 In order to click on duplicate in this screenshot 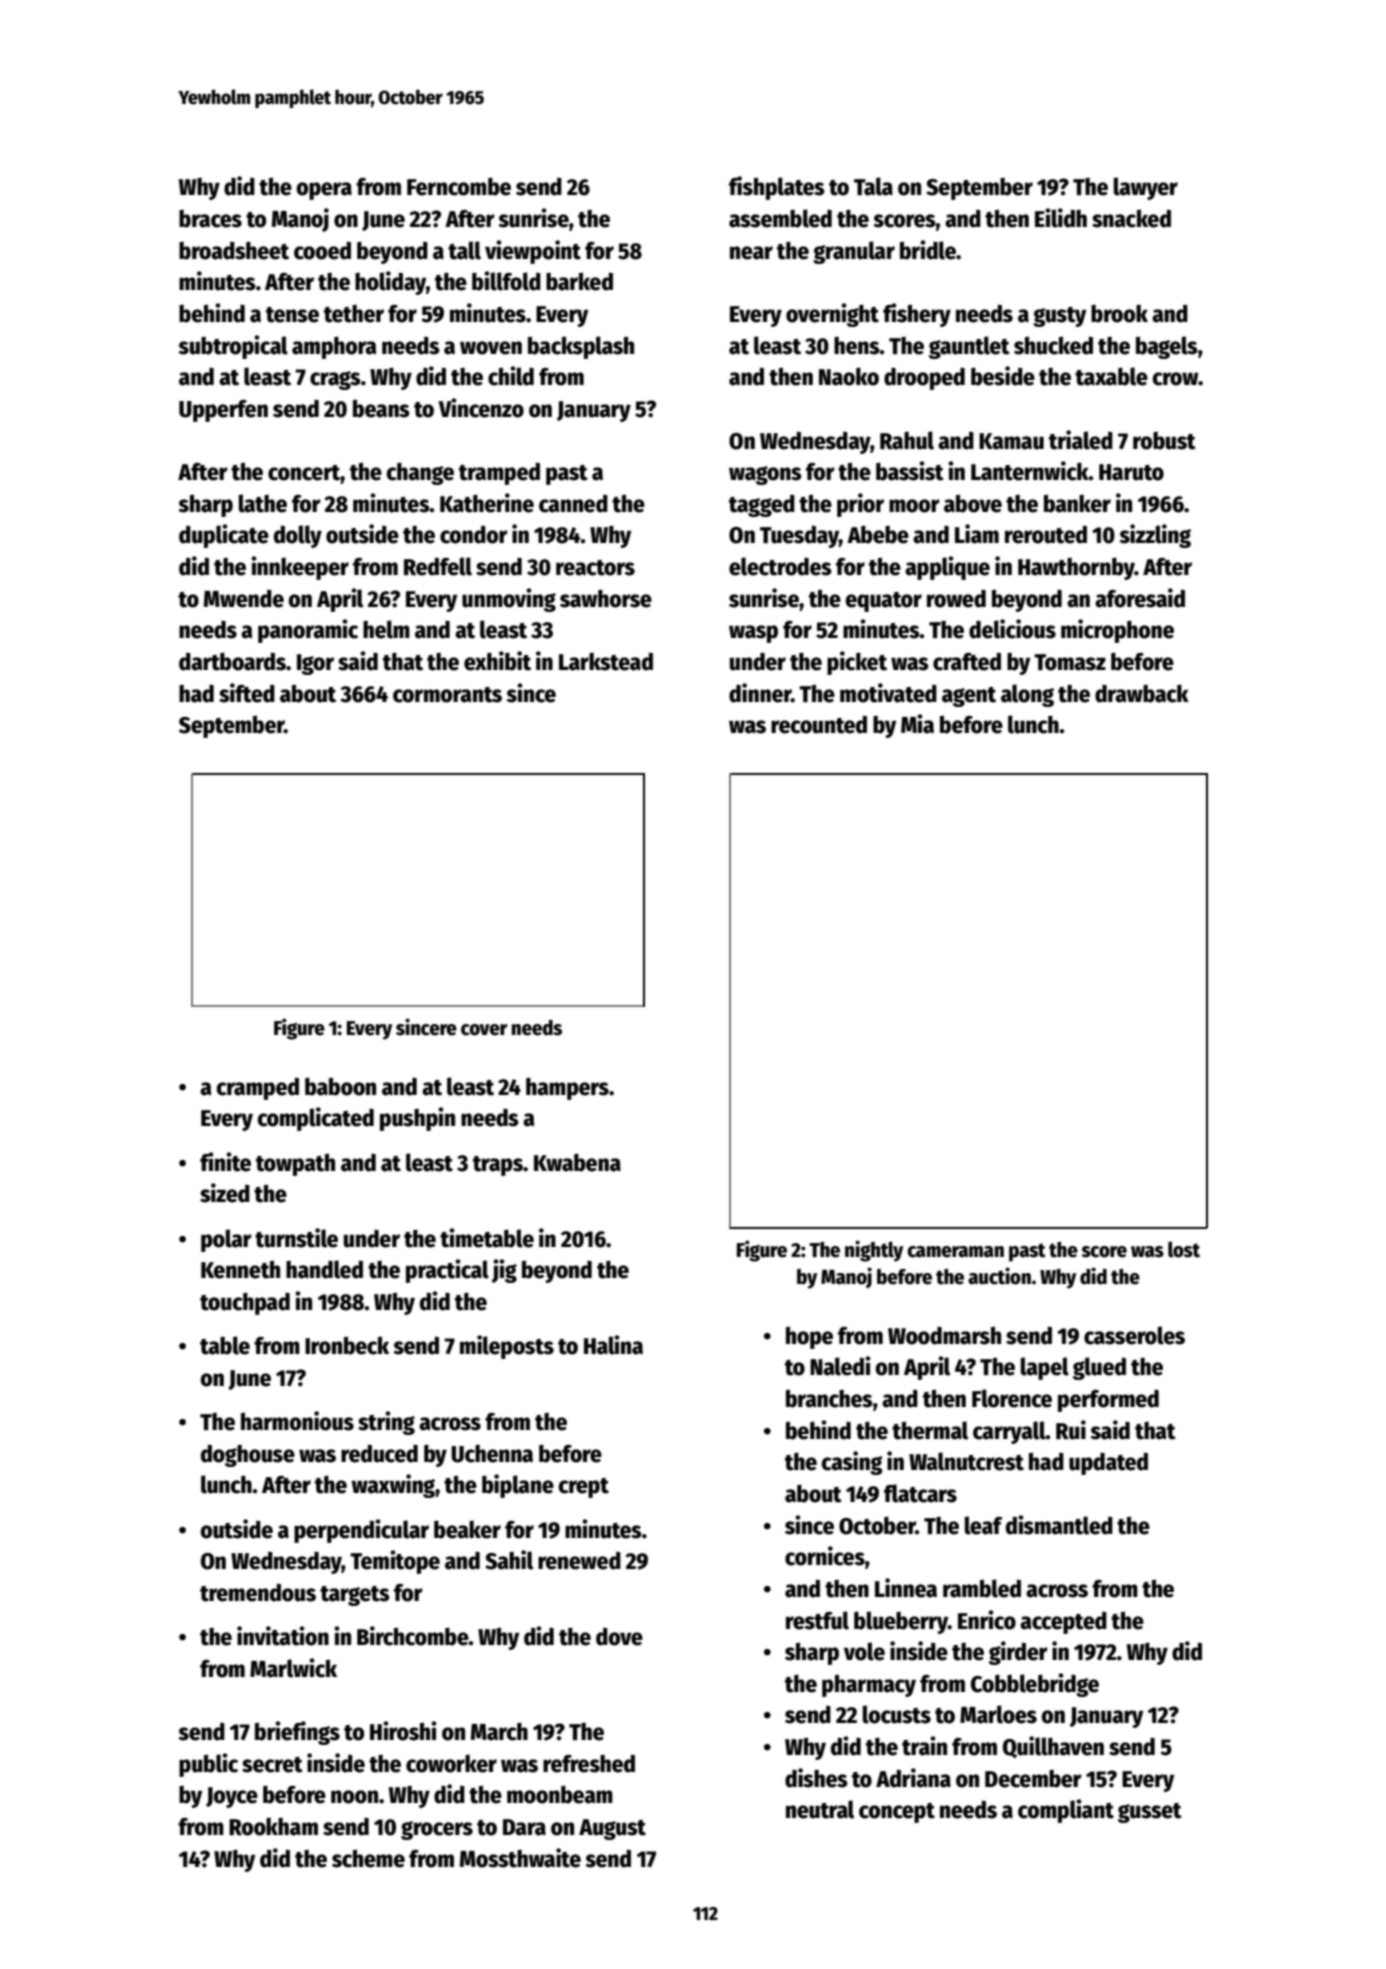, I will do `click(224, 536)`.
